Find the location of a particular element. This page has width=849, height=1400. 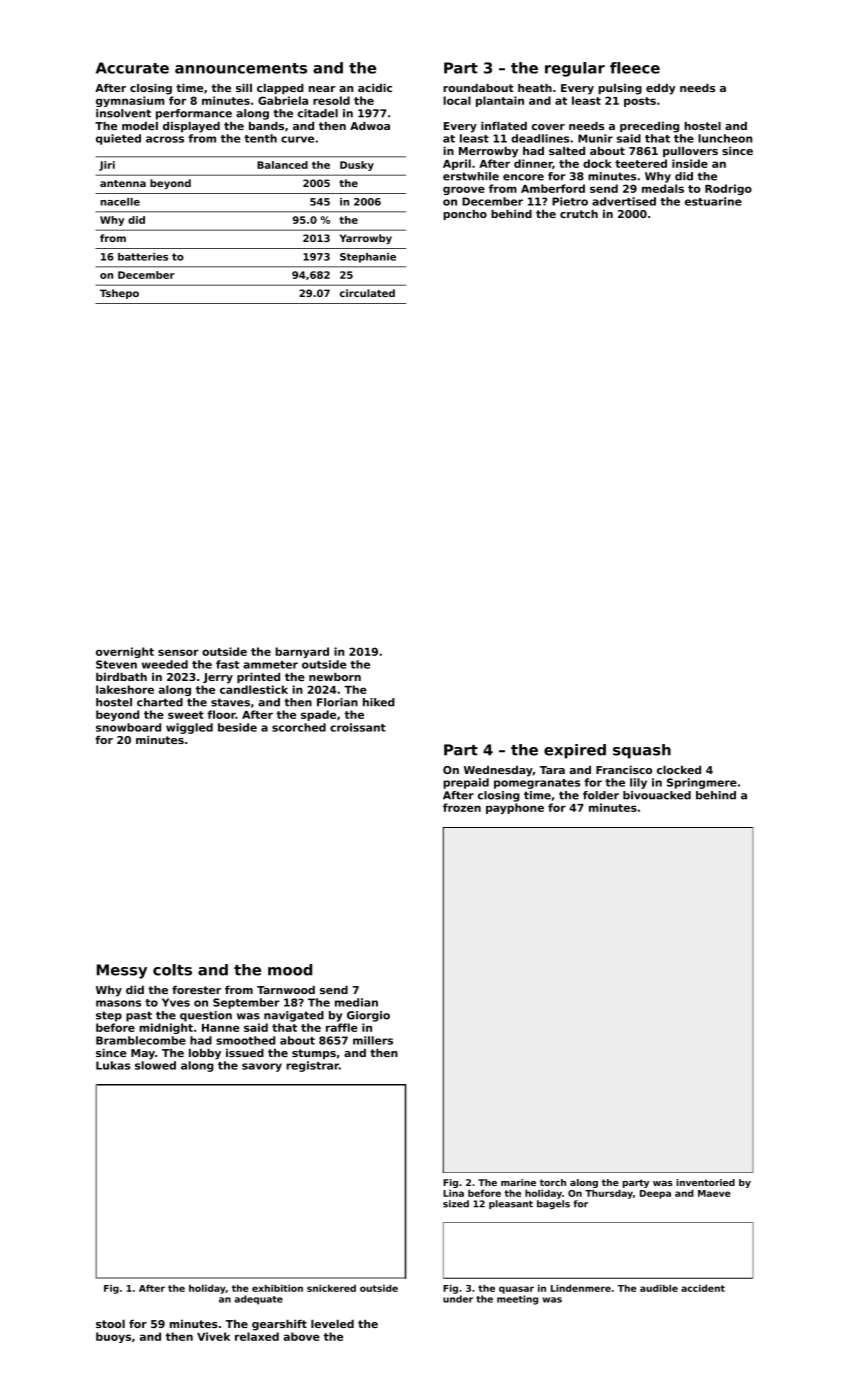

citadel is located at coordinates (318, 113).
